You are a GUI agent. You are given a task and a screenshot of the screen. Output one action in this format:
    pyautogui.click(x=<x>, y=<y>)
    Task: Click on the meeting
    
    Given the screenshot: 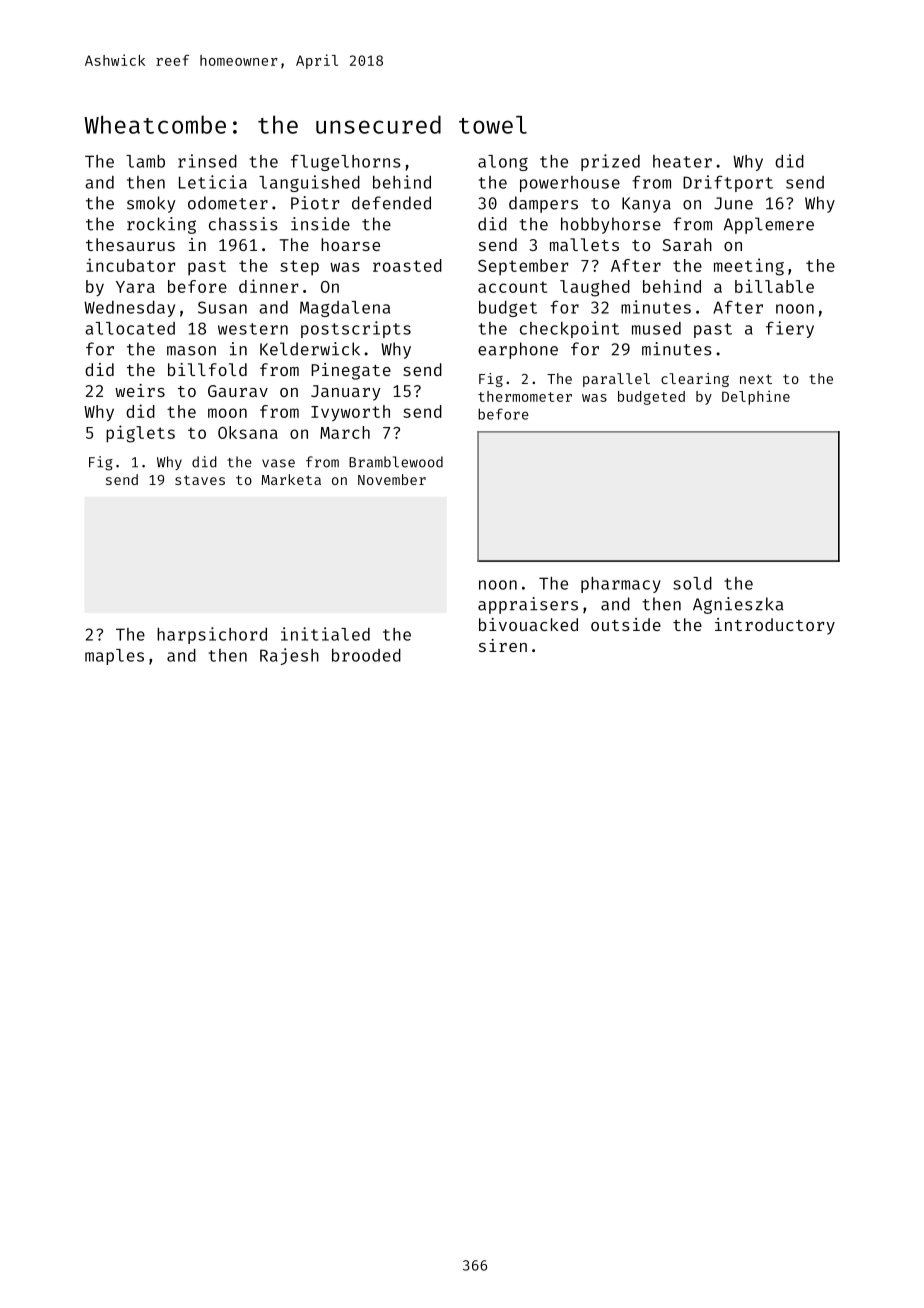 What is the action you would take?
    pyautogui.click(x=749, y=267)
